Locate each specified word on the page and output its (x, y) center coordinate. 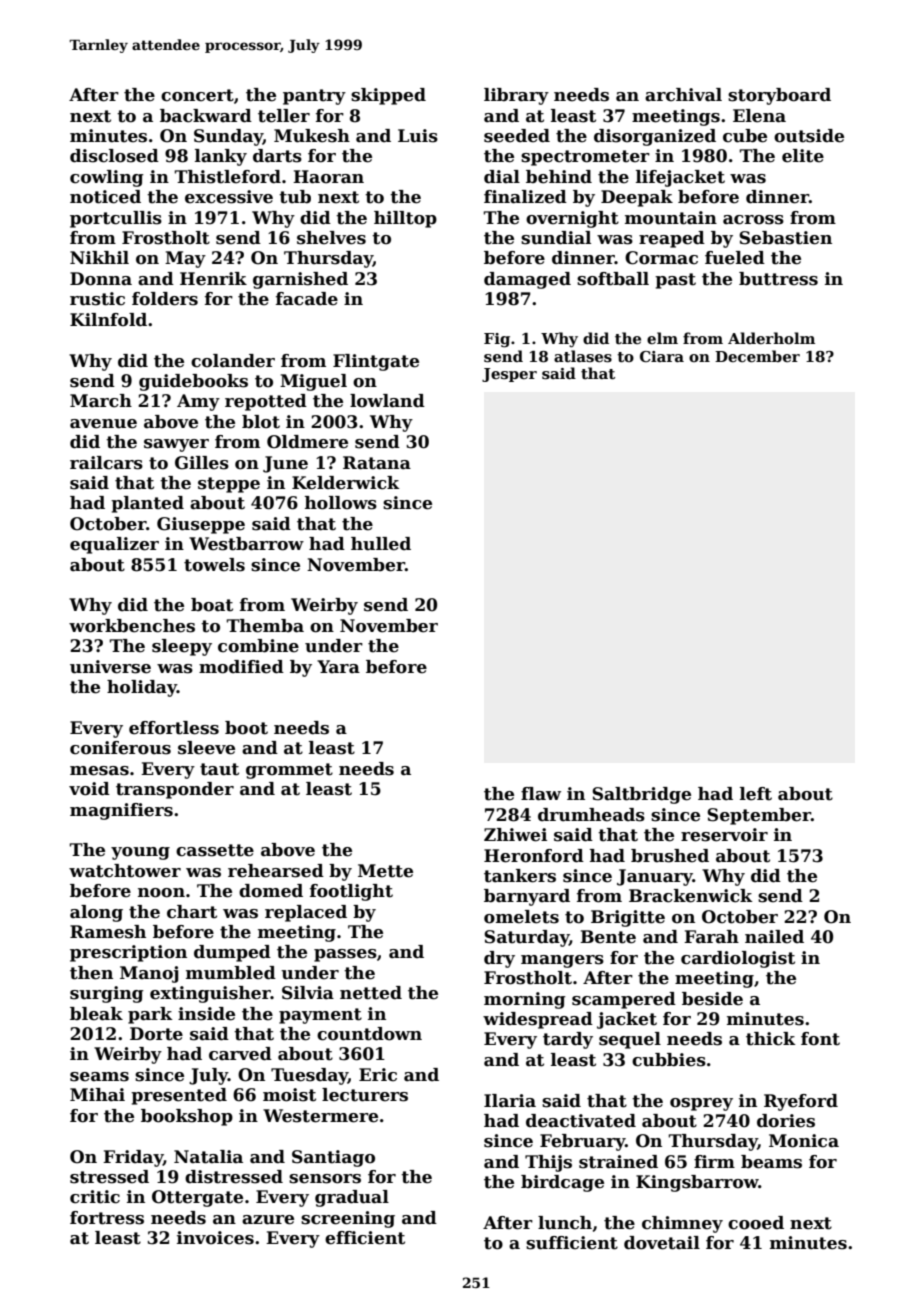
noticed (105, 197)
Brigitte (628, 918)
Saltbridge (641, 795)
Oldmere (307, 442)
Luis (418, 136)
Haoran (328, 177)
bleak (96, 1014)
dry (499, 959)
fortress (107, 1218)
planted (147, 504)
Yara (338, 667)
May (185, 259)
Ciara (662, 356)
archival (683, 95)
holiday (142, 688)
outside (809, 136)
